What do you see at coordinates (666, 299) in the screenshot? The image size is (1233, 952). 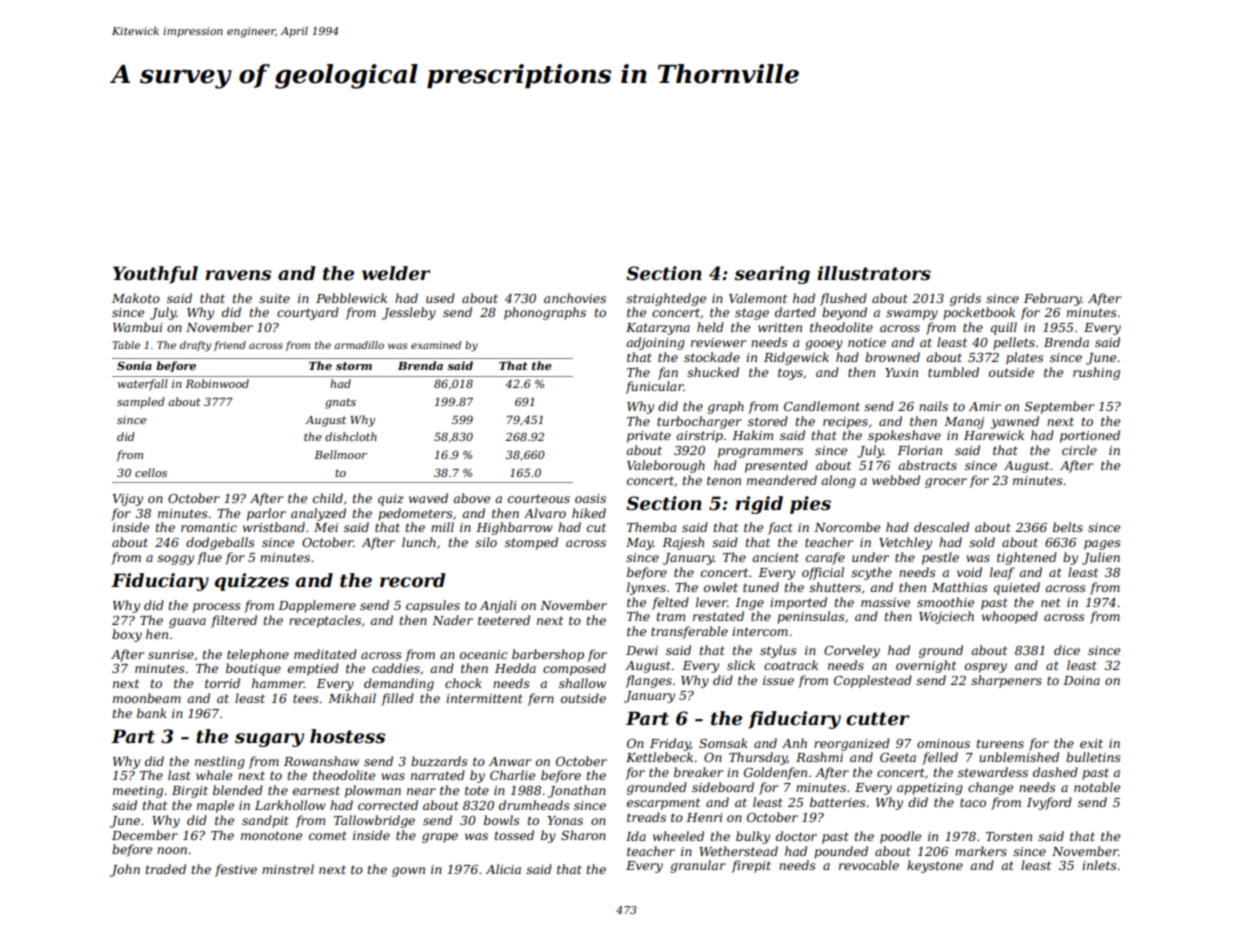 I see `straightedge` at bounding box center [666, 299].
